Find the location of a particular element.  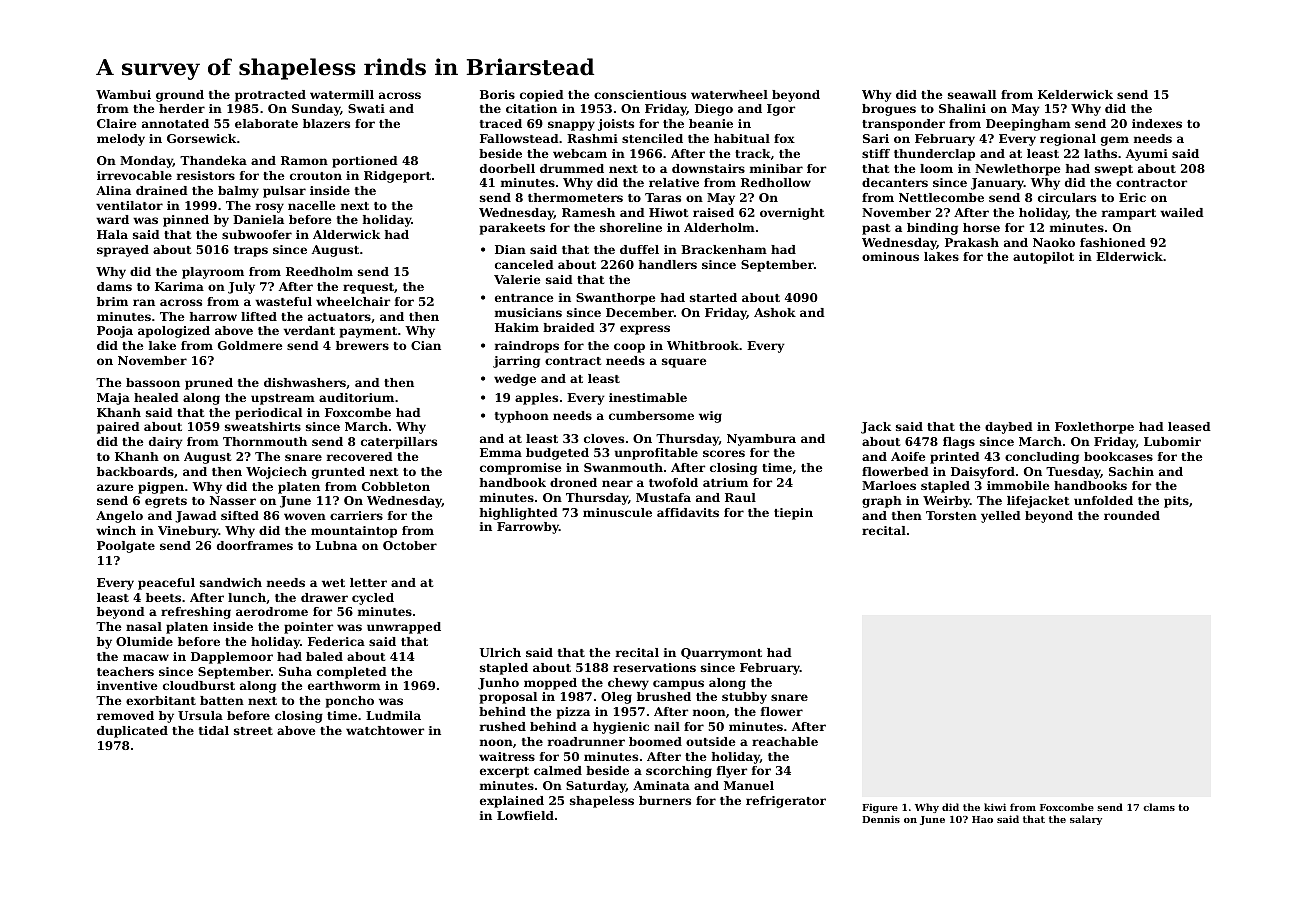

herder is located at coordinates (182, 108).
